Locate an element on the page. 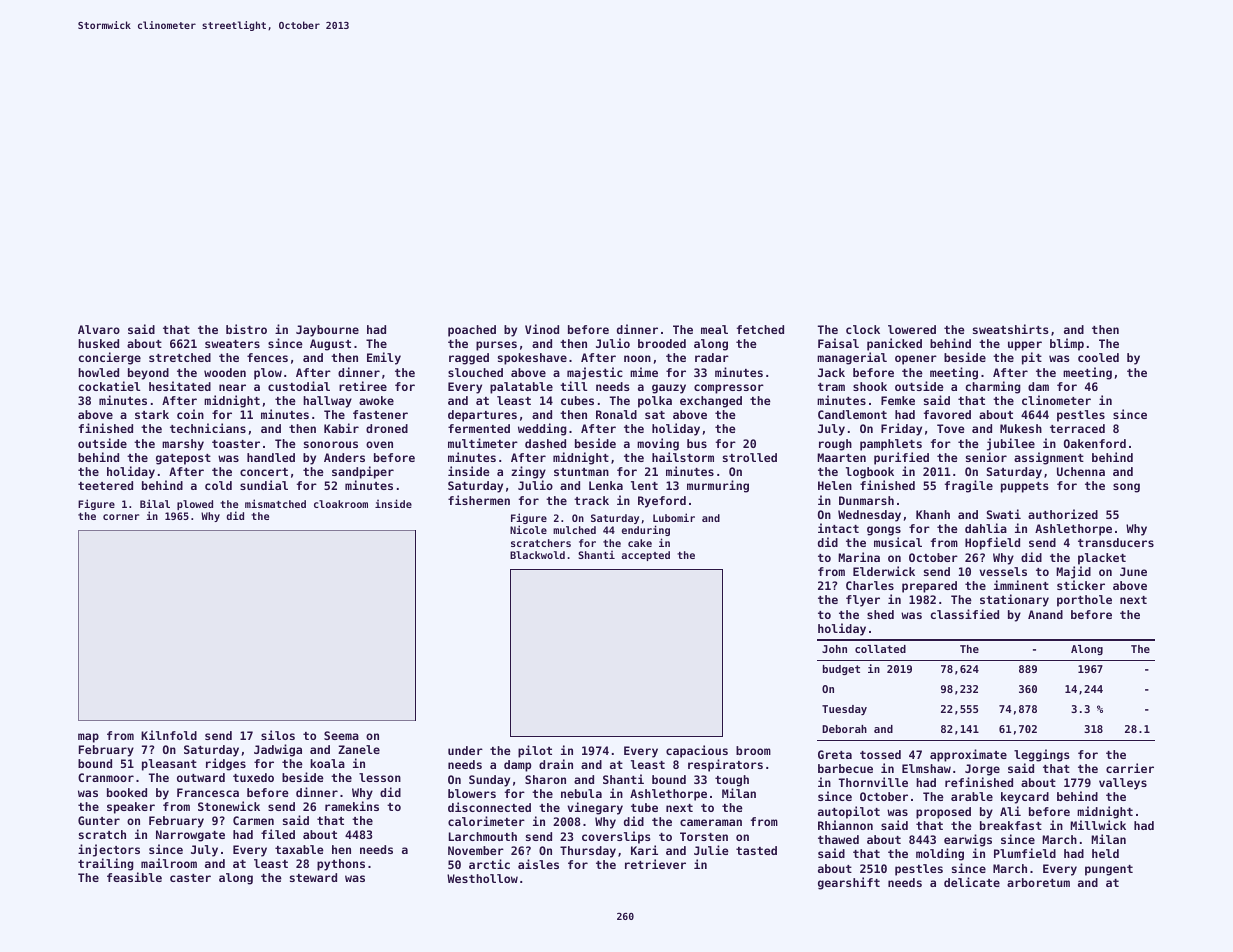 The width and height of the document is (1233, 952). gearshift is located at coordinates (849, 883).
